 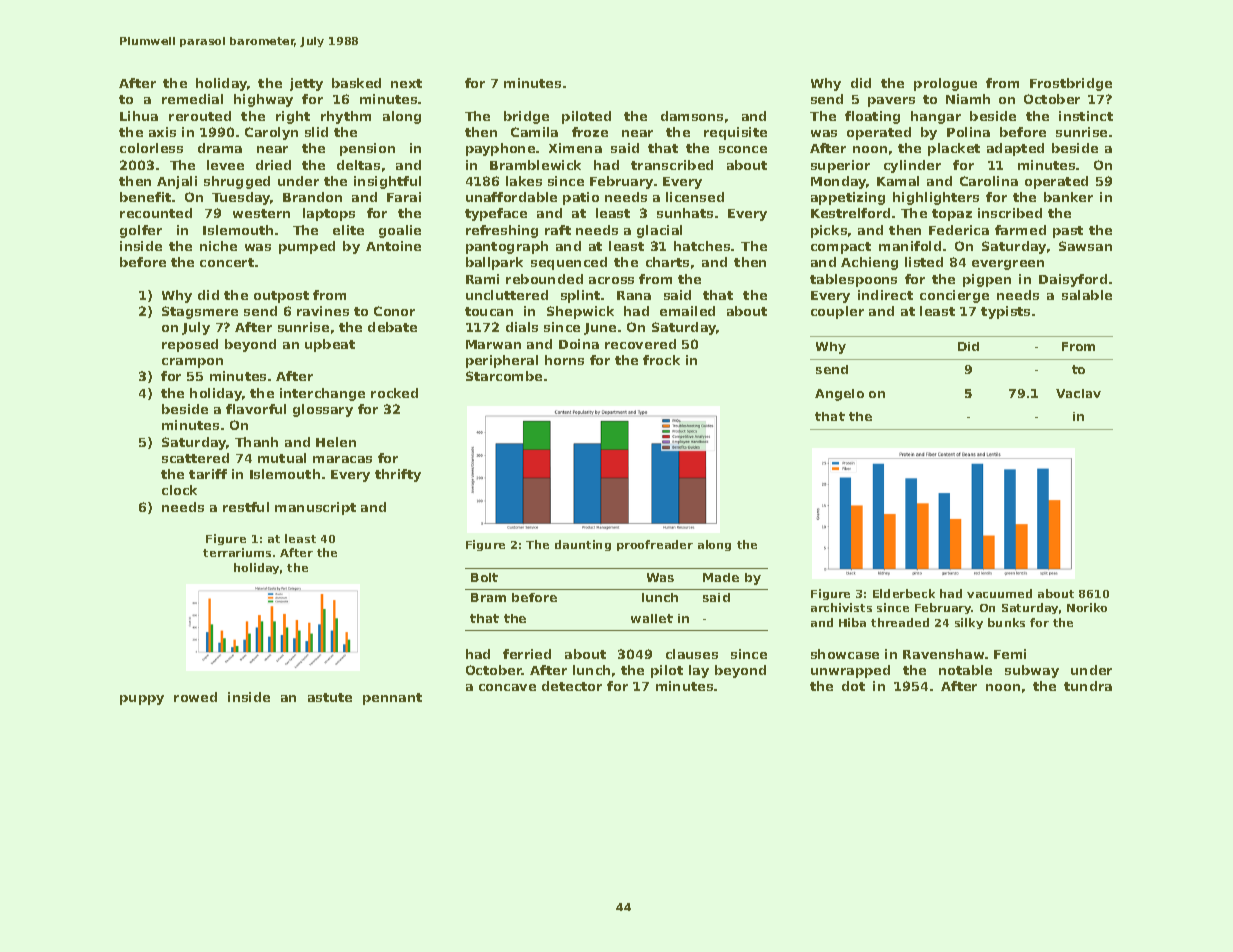 What do you see at coordinates (1015, 149) in the document?
I see `adapted` at bounding box center [1015, 149].
